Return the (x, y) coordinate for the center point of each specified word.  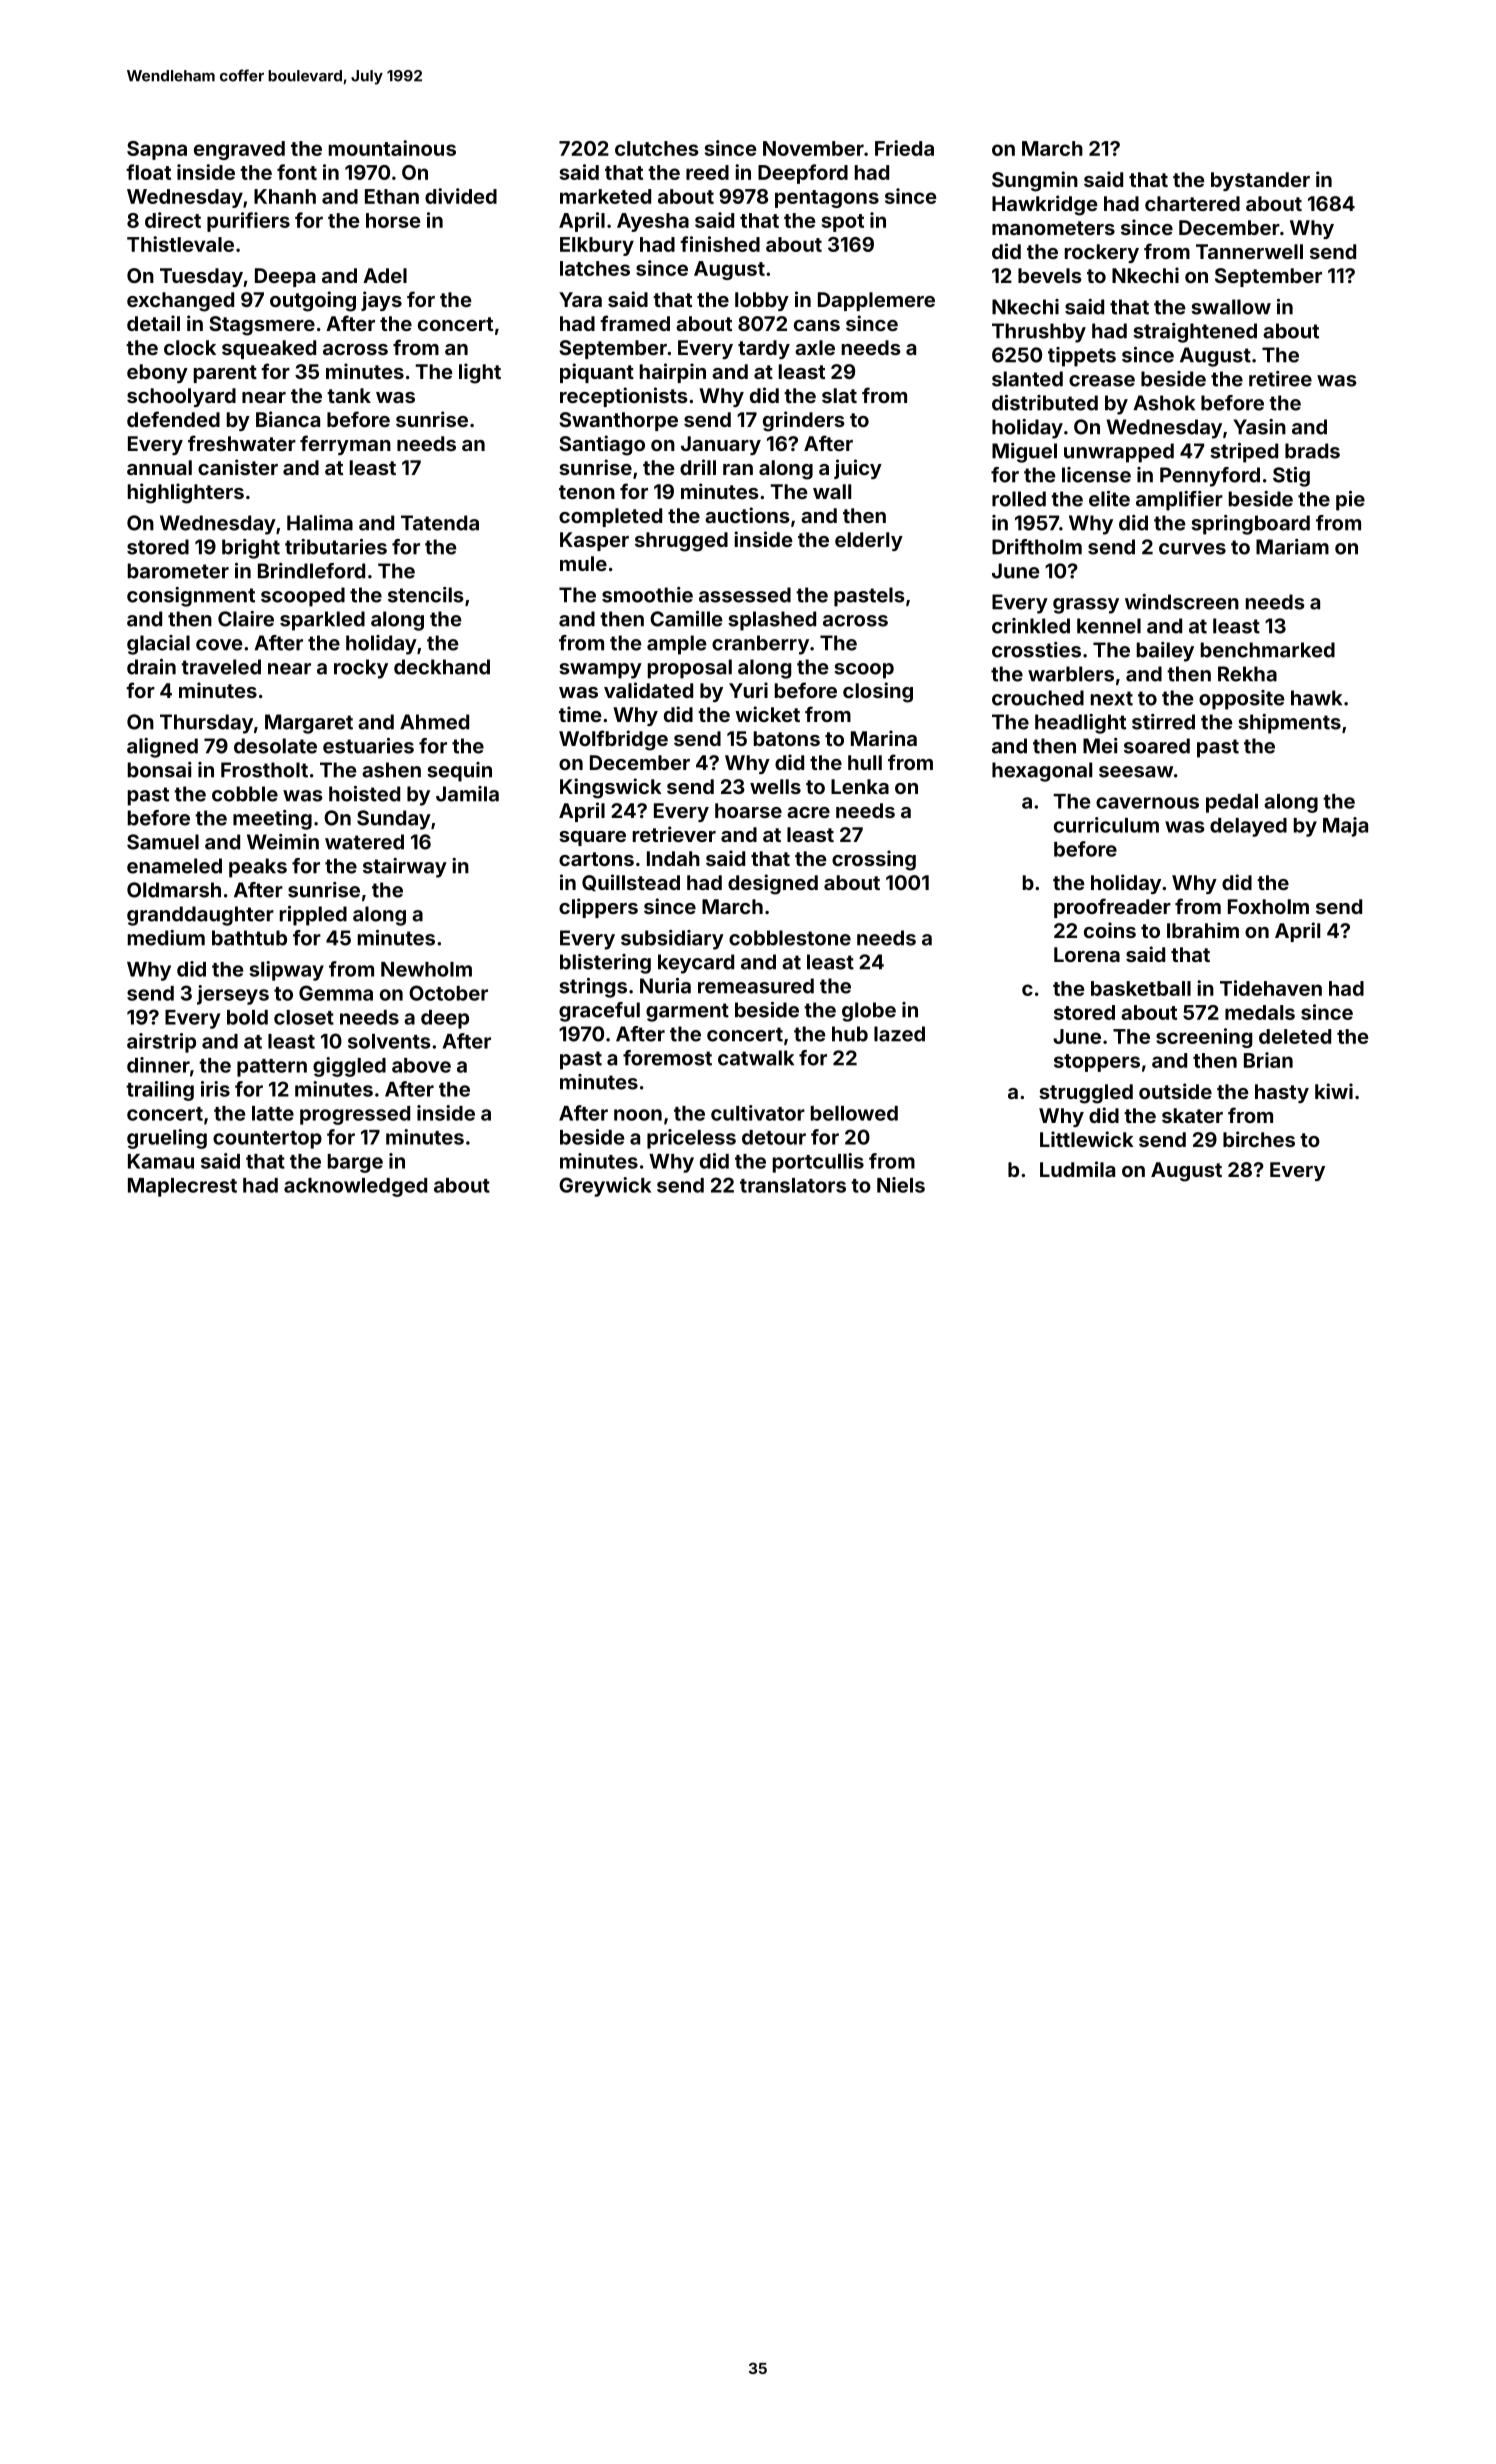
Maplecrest (182, 1187)
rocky (361, 669)
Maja (1345, 827)
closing (878, 692)
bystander (1260, 181)
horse (393, 220)
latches (595, 268)
